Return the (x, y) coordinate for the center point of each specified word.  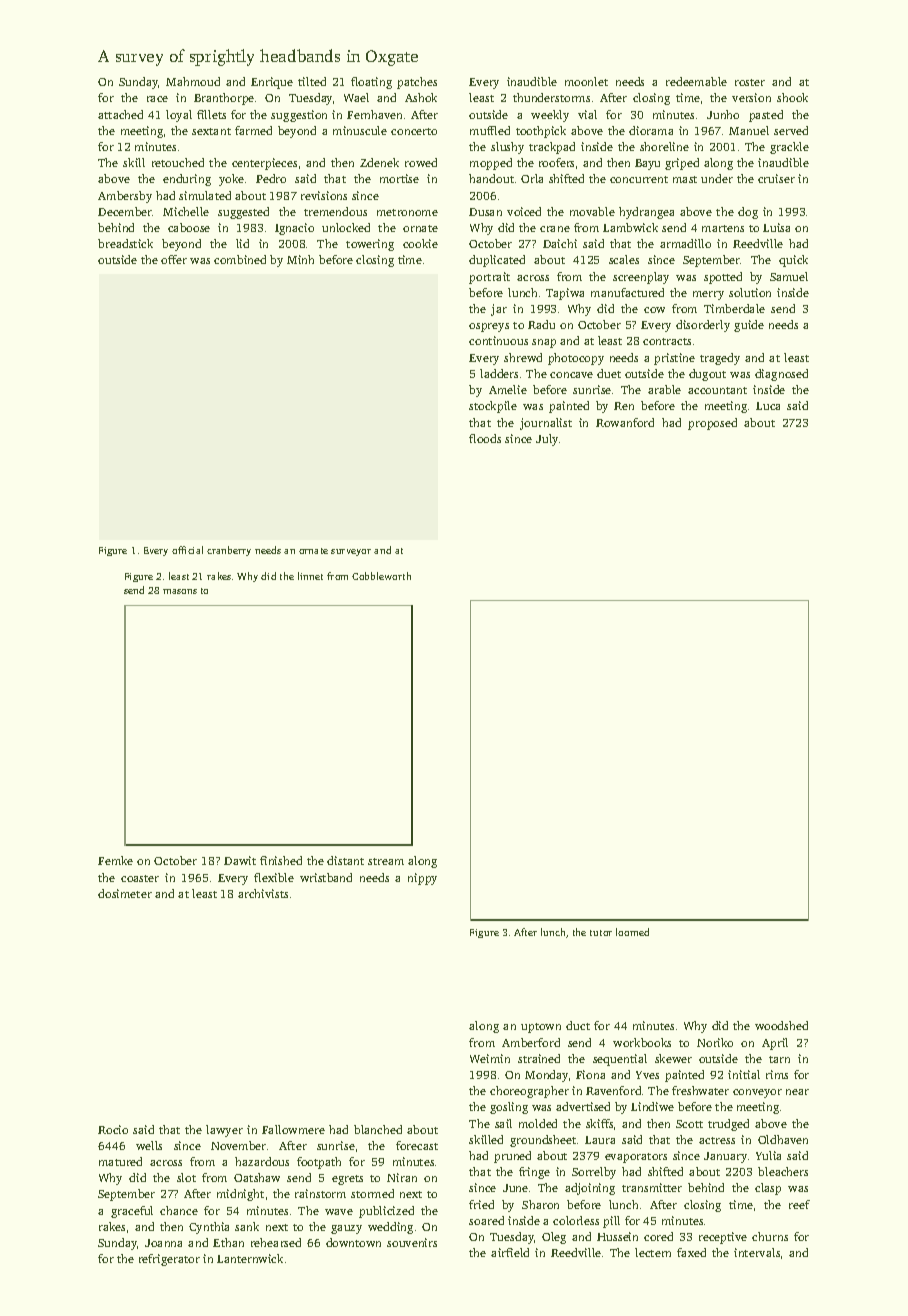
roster (750, 82)
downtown (353, 1242)
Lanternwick (250, 1258)
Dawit (240, 860)
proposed (712, 424)
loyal (179, 116)
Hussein (617, 1236)
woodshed (781, 1025)
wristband (326, 877)
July (547, 440)
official (187, 550)
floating (371, 83)
